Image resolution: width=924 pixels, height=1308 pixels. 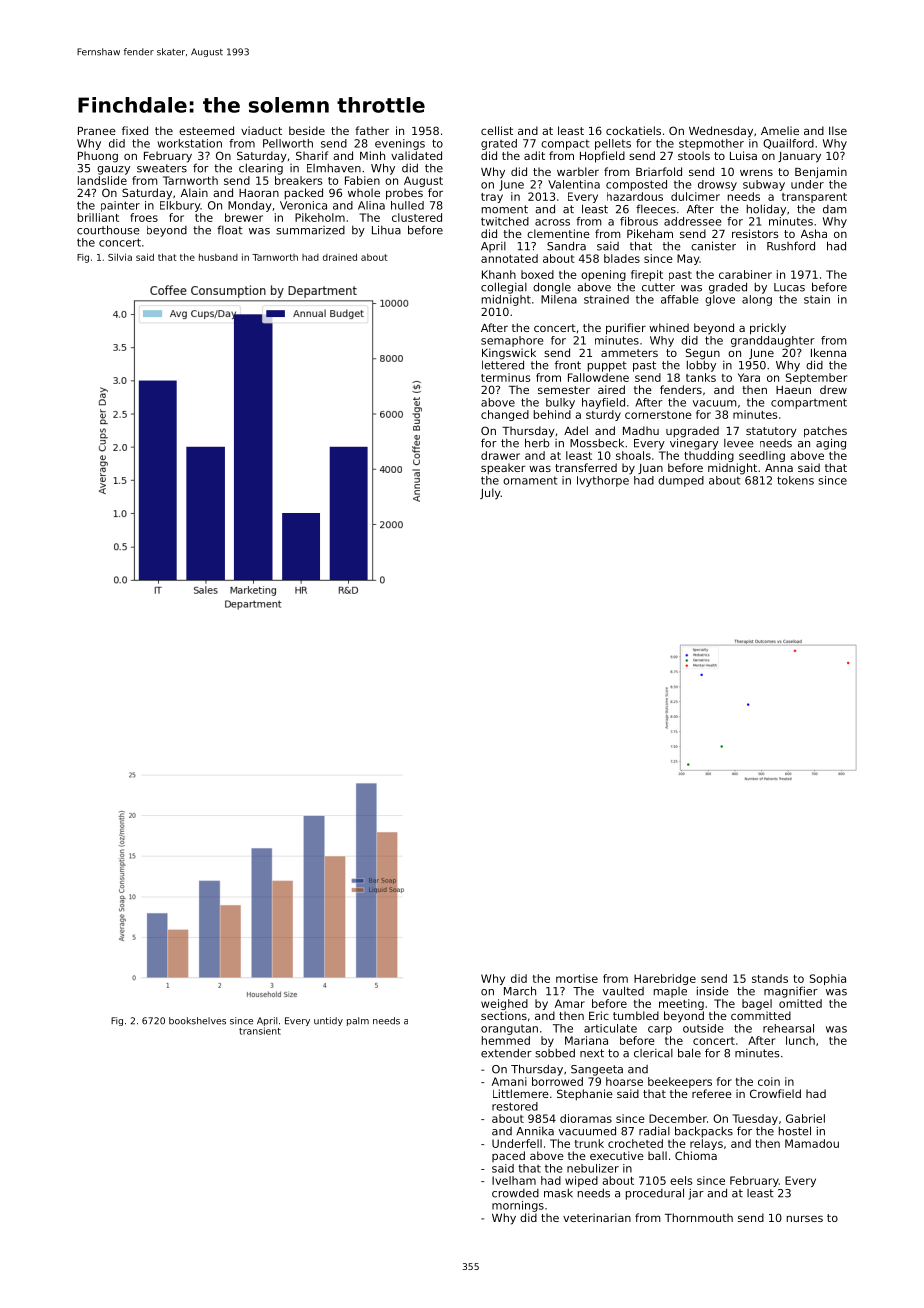 What do you see at coordinates (633, 130) in the screenshot?
I see `cockatiels` at bounding box center [633, 130].
